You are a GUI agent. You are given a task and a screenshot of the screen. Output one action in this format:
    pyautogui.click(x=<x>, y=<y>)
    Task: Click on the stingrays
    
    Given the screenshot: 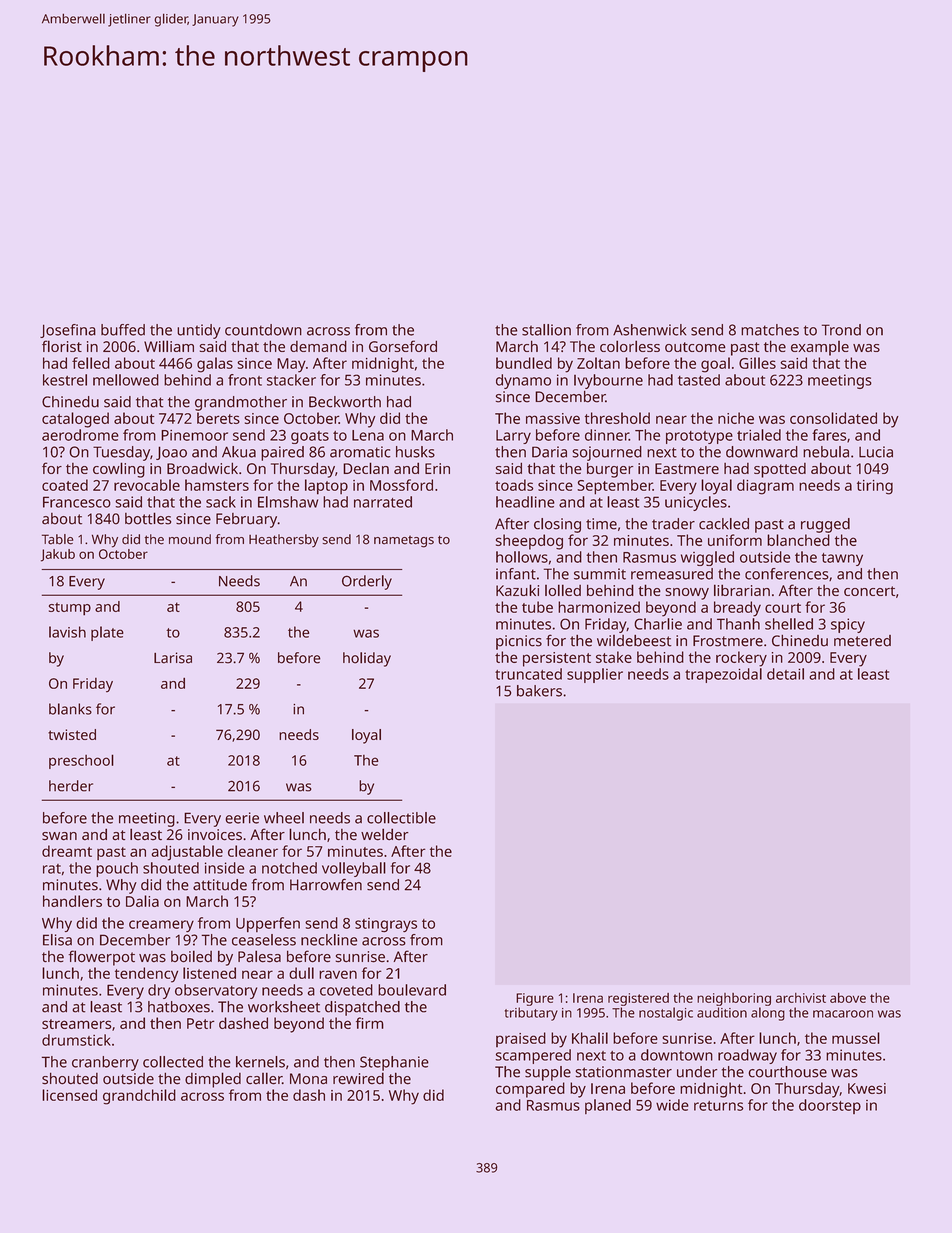 What is the action you would take?
    pyautogui.click(x=386, y=925)
